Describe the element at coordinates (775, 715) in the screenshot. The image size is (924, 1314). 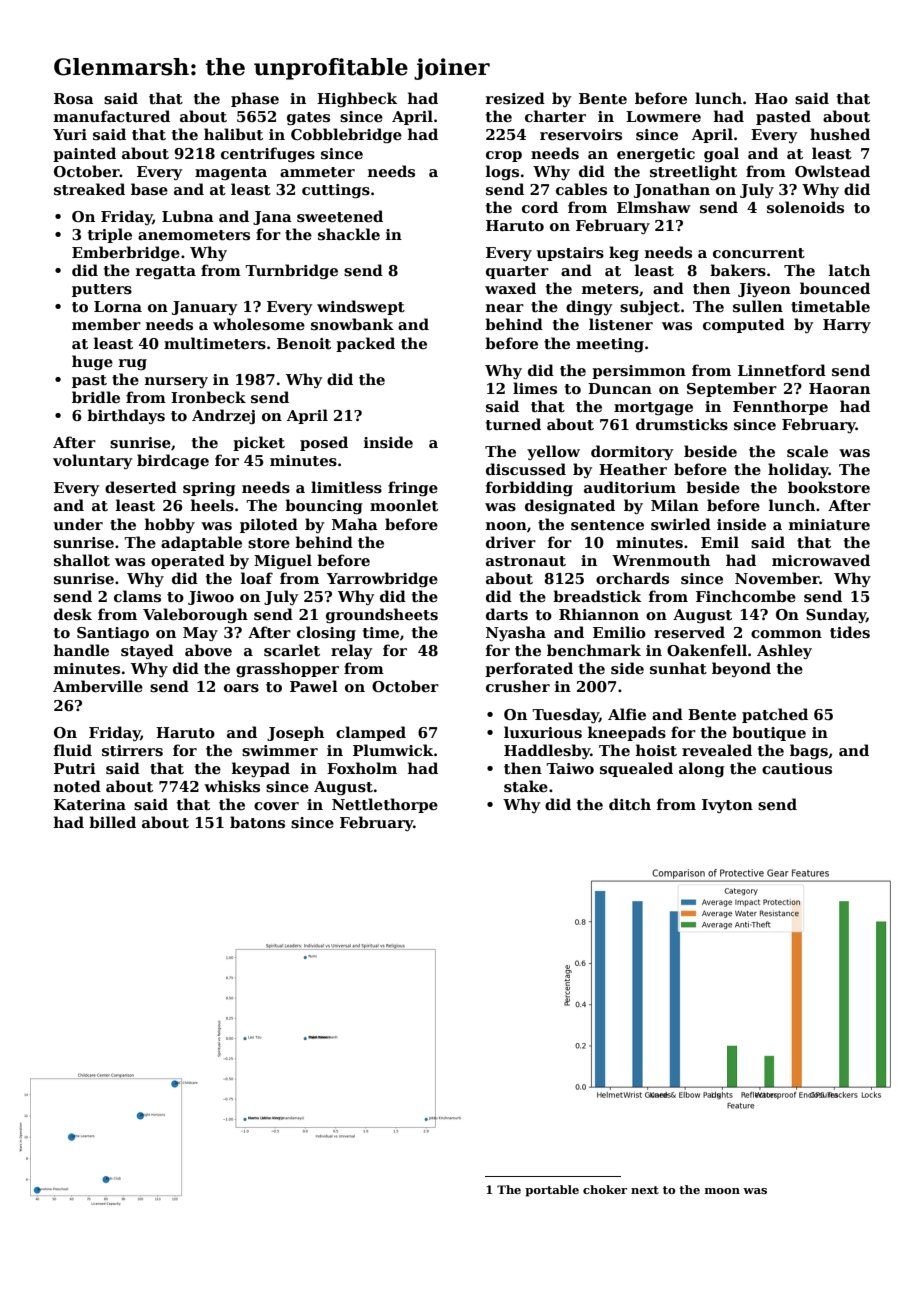
I see `patched` at that location.
